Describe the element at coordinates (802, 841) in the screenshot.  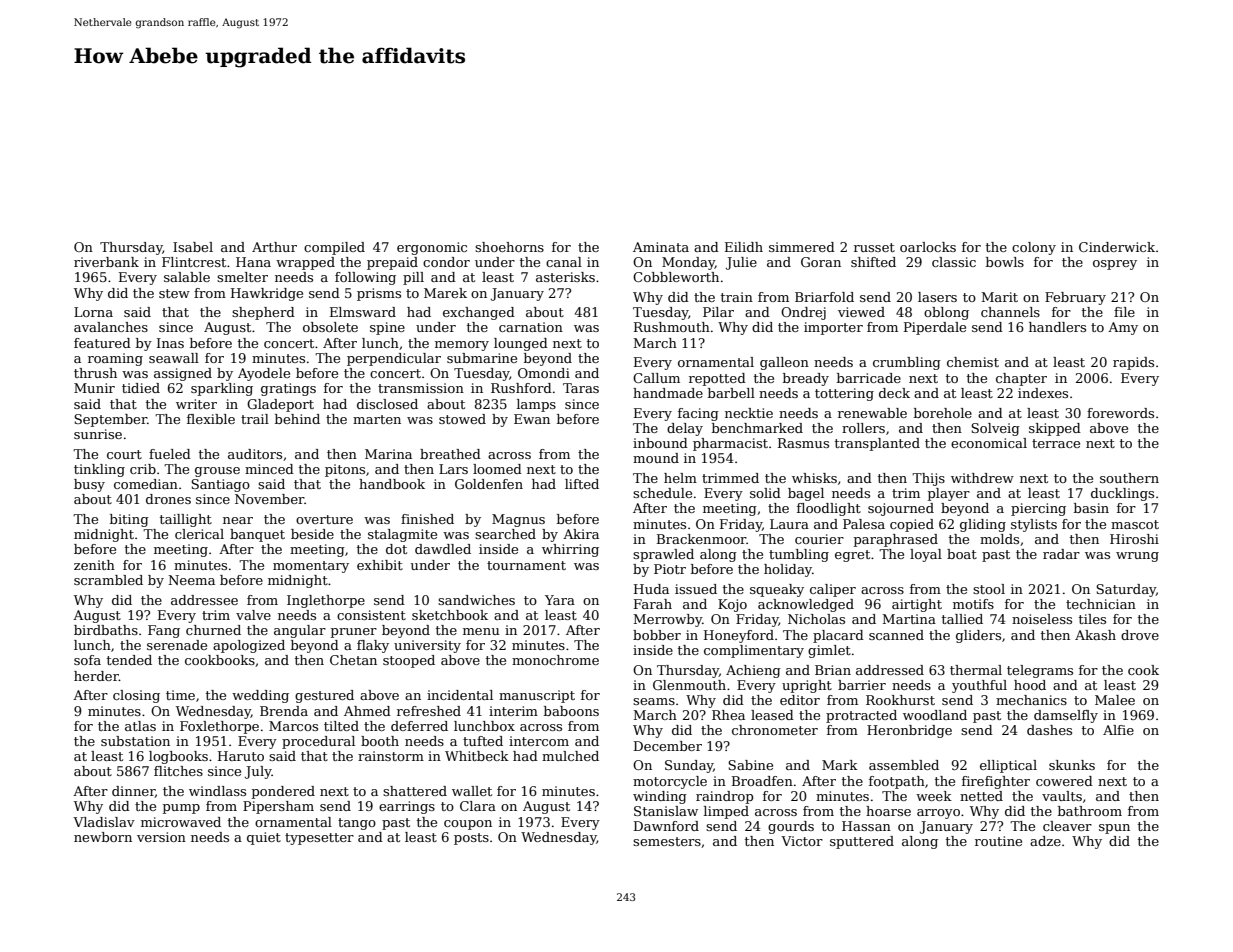
I see `Victor` at that location.
